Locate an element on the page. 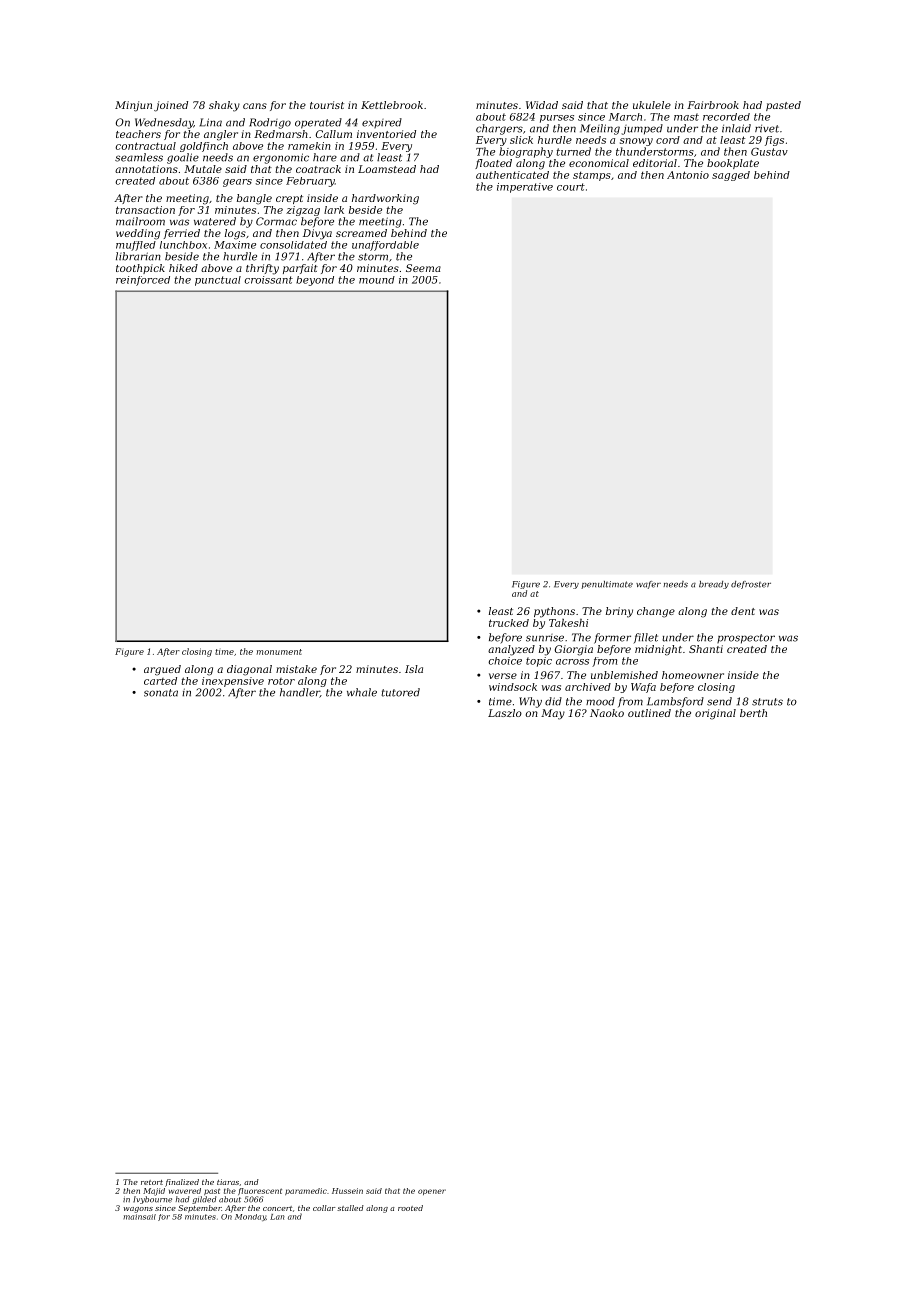  shaky is located at coordinates (224, 106).
